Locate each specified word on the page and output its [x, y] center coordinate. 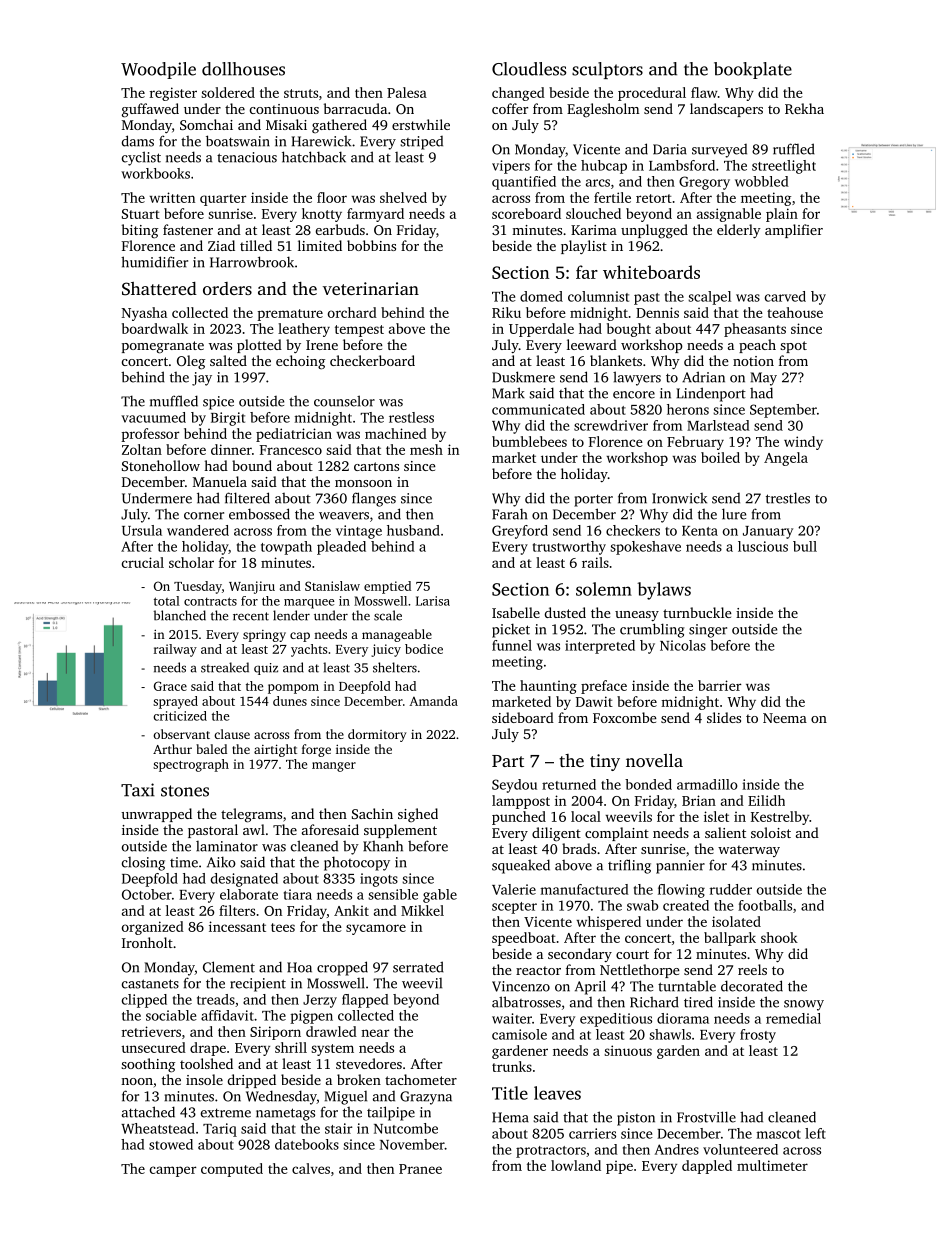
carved [785, 296]
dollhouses [243, 69]
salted [228, 360]
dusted [565, 612]
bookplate [753, 70]
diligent [556, 834]
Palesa [407, 92]
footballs [765, 905]
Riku [506, 312]
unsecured [153, 1047]
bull [805, 546]
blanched [180, 615]
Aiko [221, 862]
